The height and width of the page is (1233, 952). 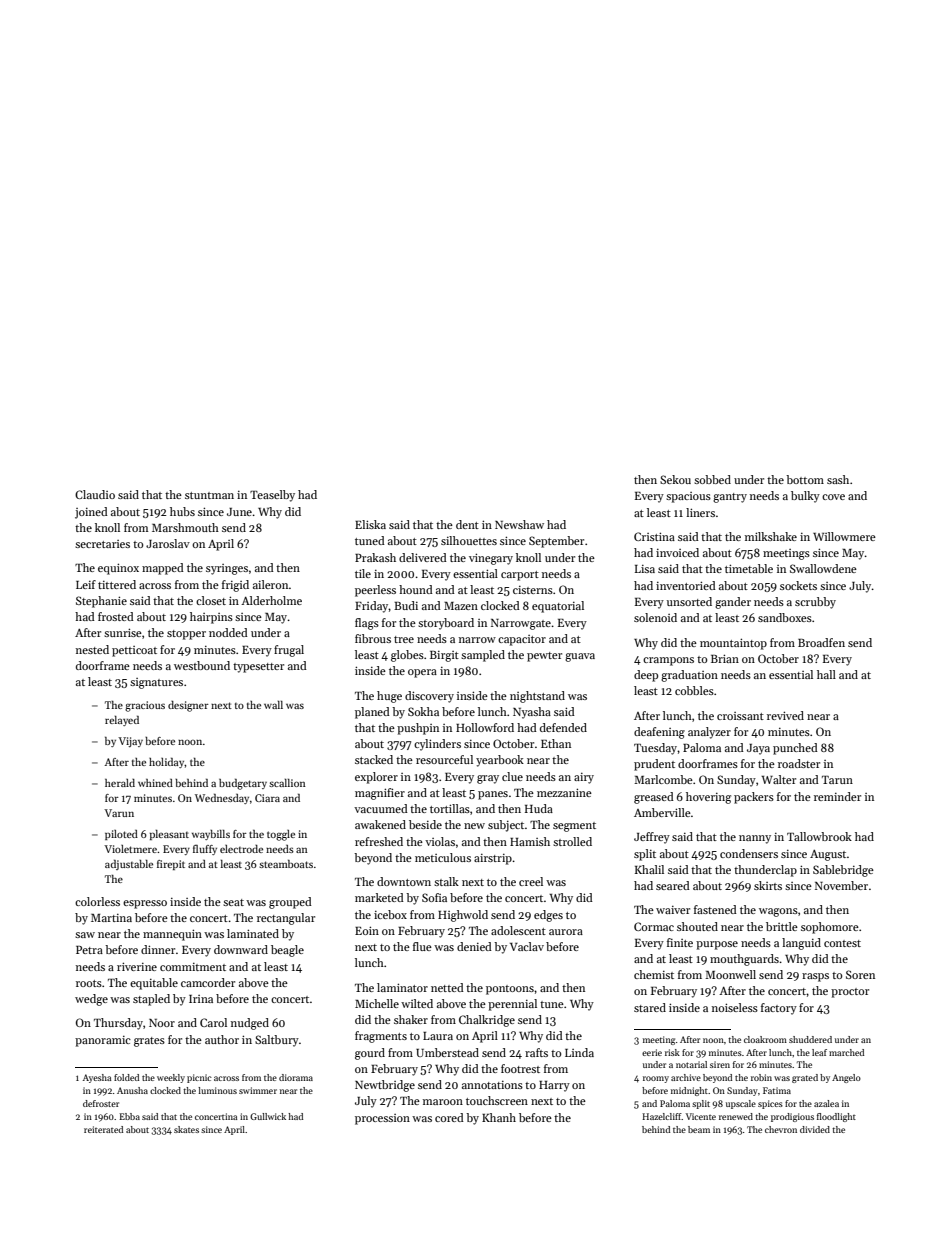 What do you see at coordinates (499, 1117) in the page?
I see `Khanh` at bounding box center [499, 1117].
